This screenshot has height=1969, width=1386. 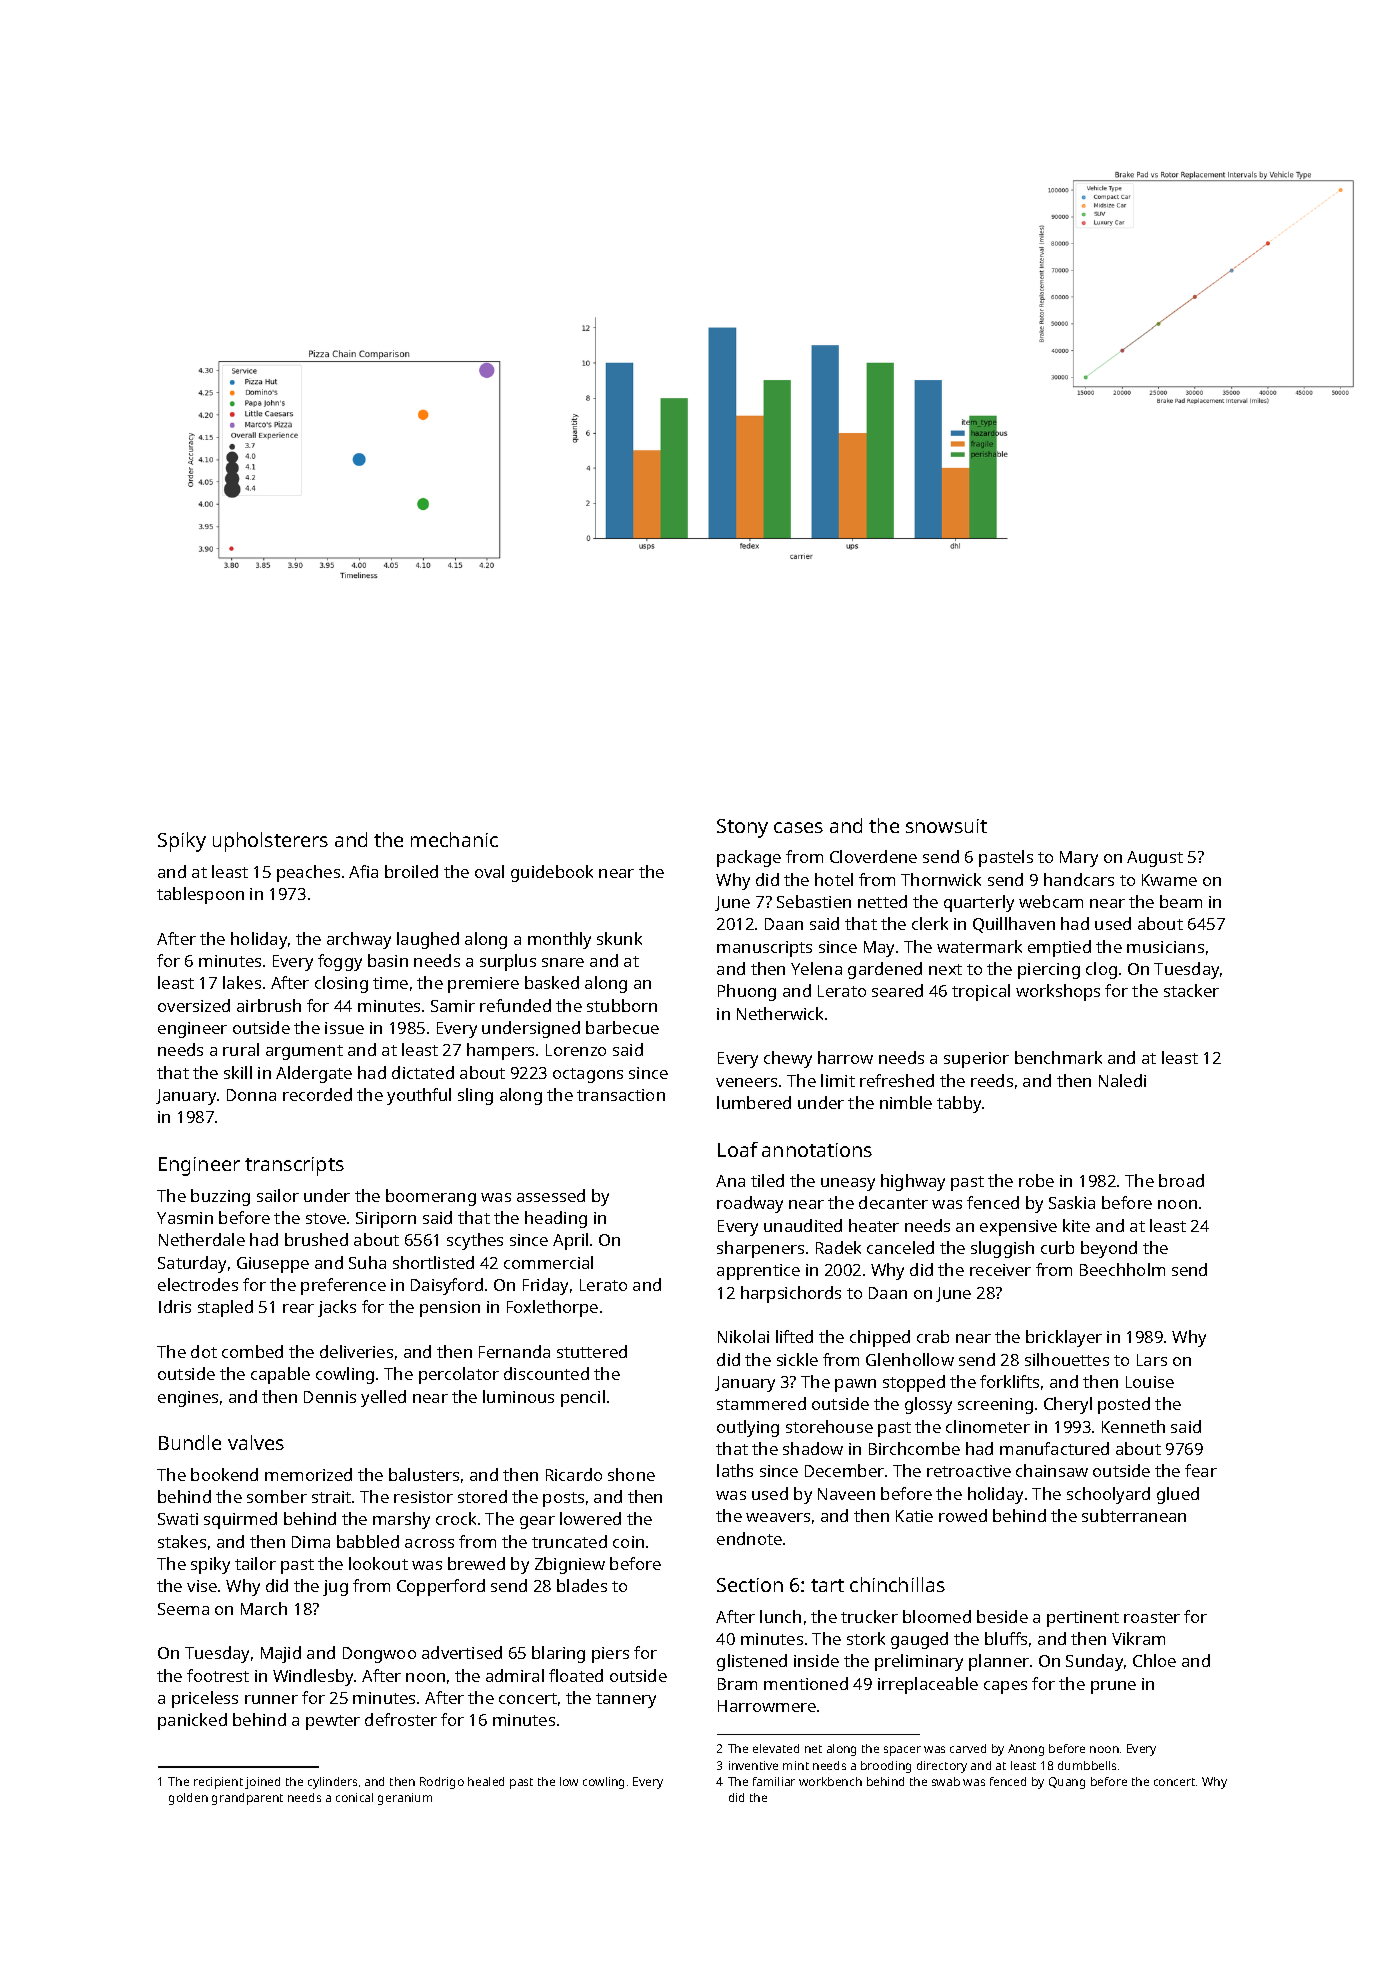 I want to click on weavers, so click(x=778, y=1517).
